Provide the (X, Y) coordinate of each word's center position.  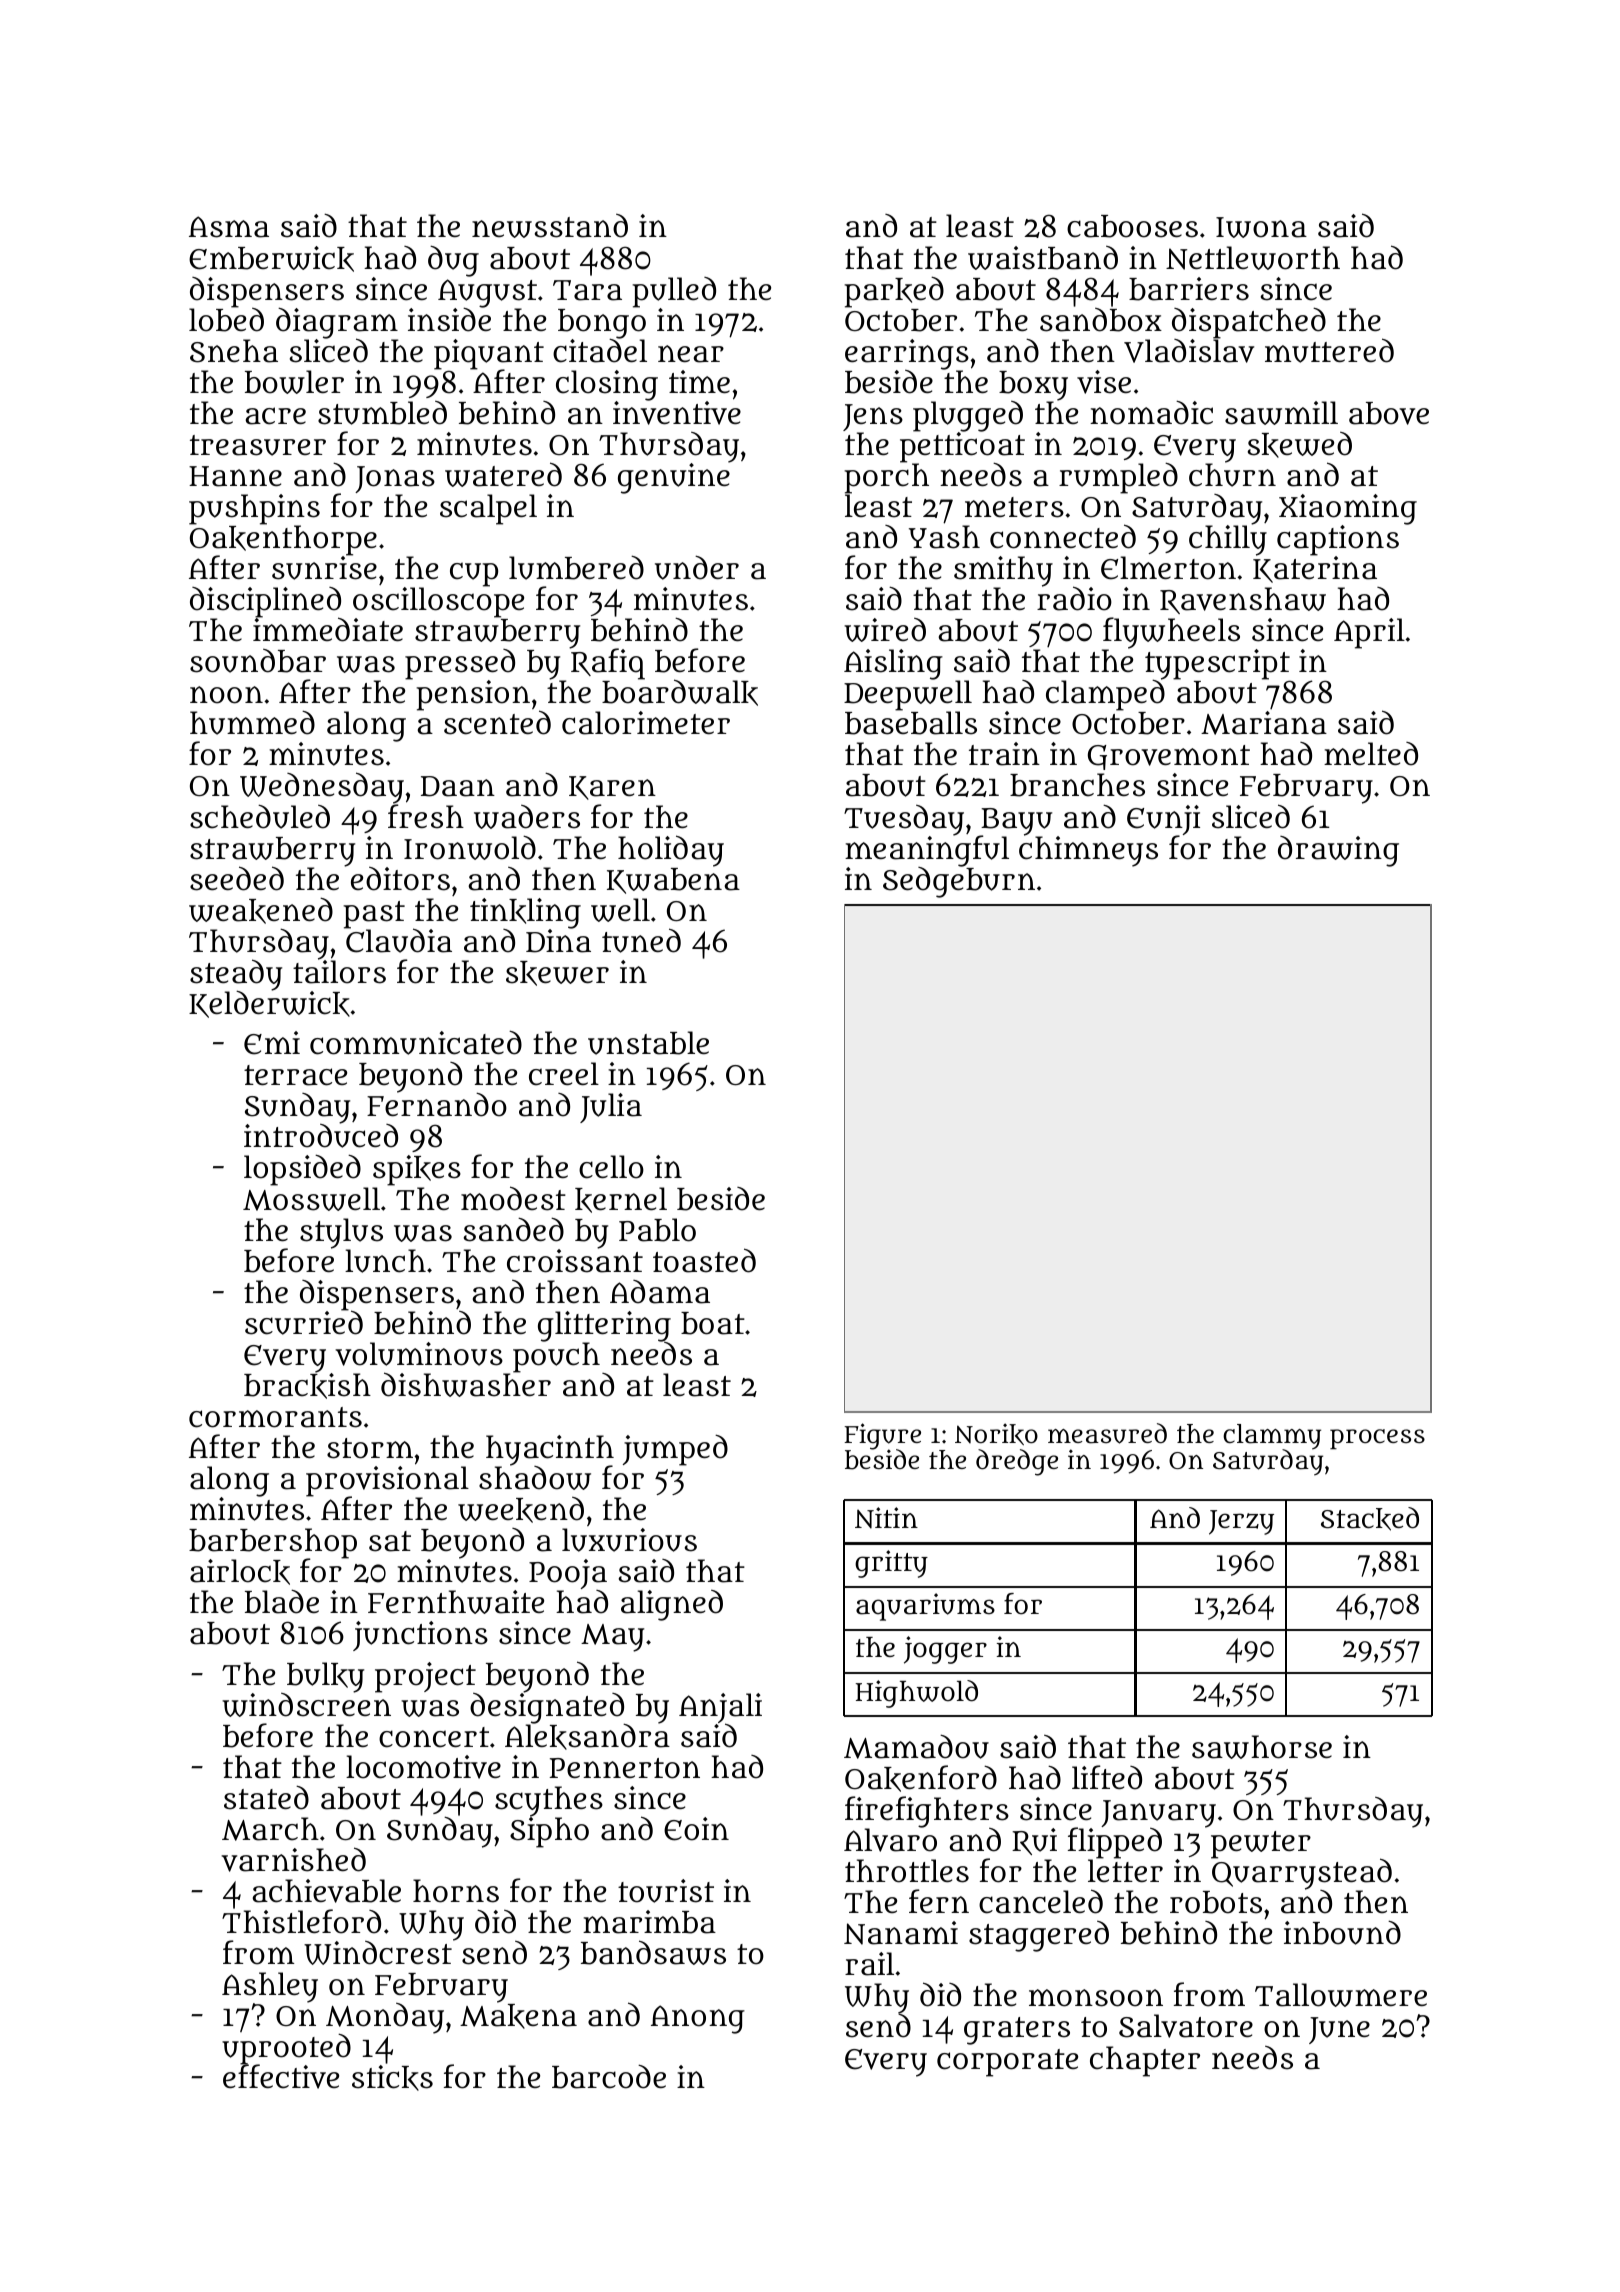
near (691, 354)
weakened (261, 911)
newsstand (550, 226)
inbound (1342, 1933)
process (1377, 1439)
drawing (1338, 851)
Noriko (996, 1434)
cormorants (275, 1417)
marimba (649, 1922)
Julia (611, 1108)
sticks (392, 2078)
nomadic (1151, 413)
